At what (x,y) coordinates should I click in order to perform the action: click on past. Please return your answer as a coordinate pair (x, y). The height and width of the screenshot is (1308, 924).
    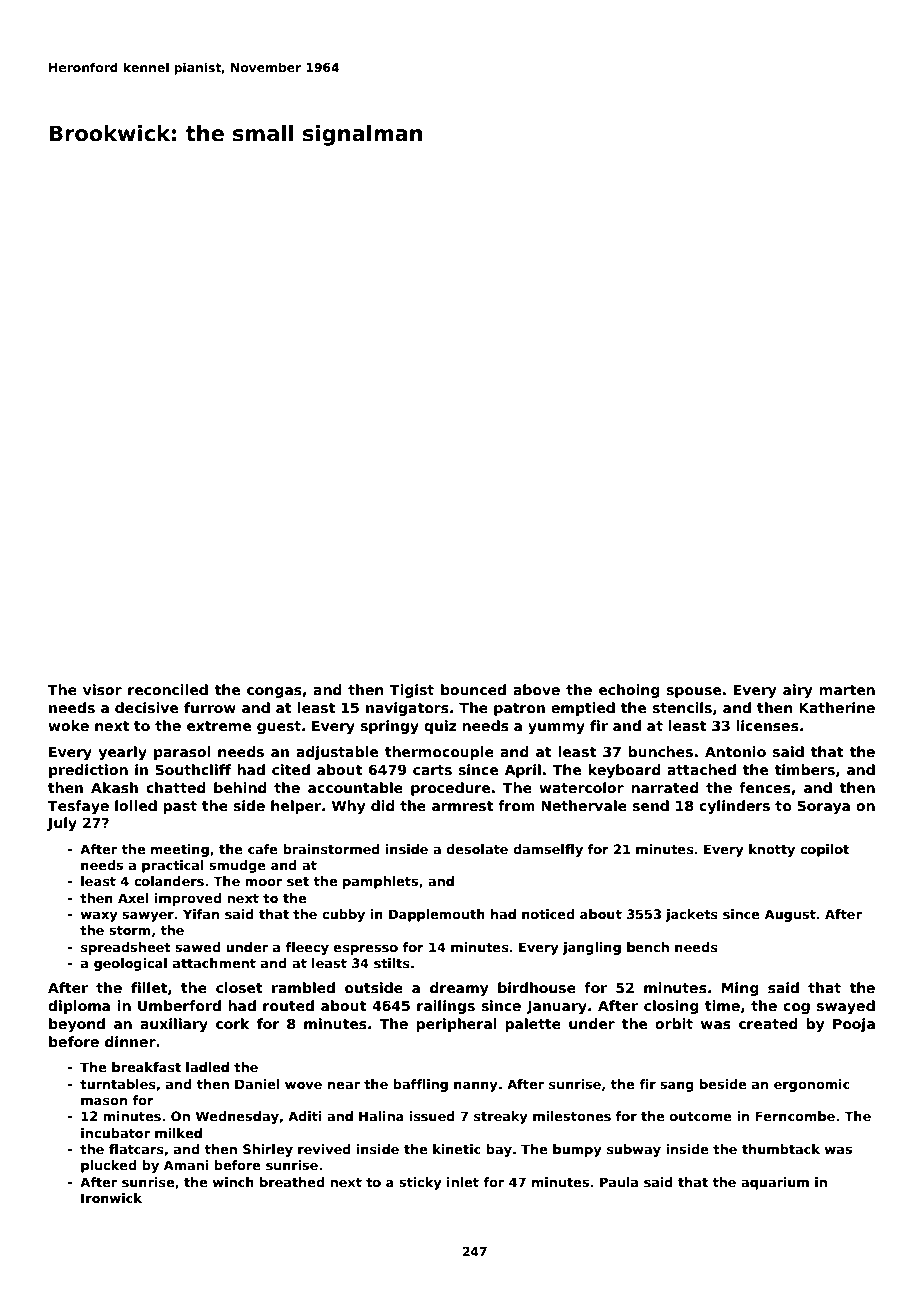
    Looking at the image, I should click on (180, 807).
